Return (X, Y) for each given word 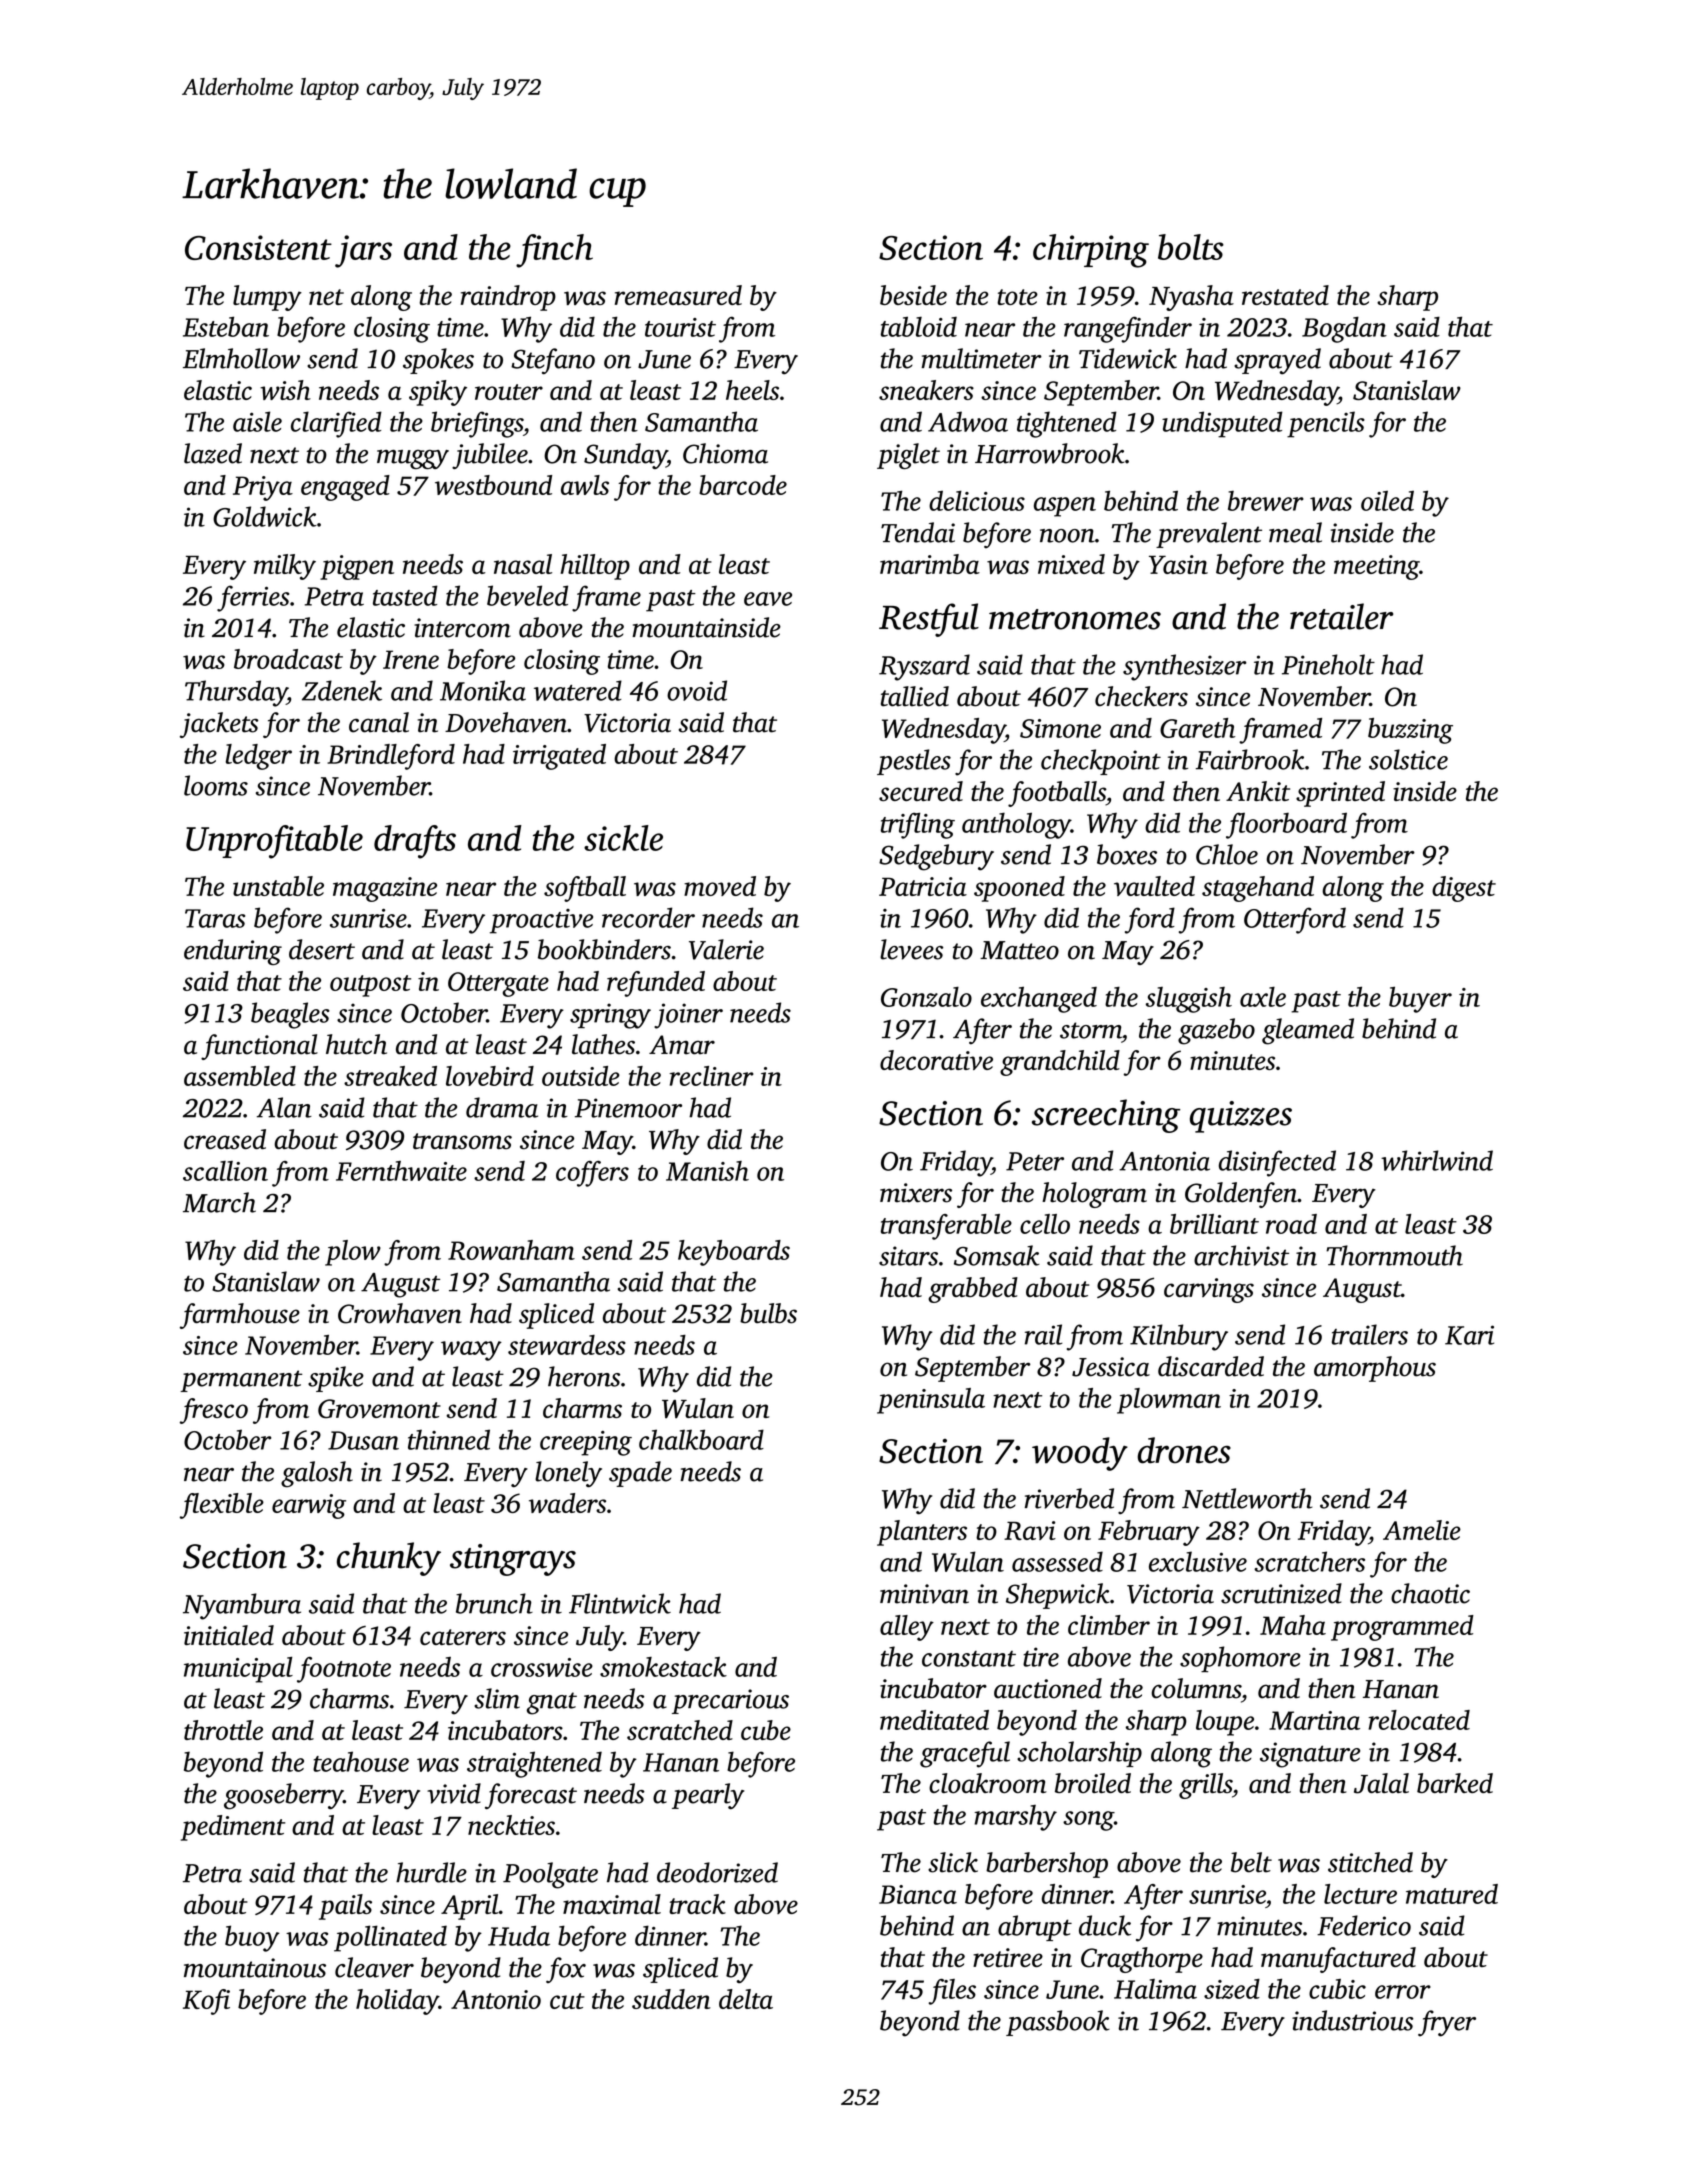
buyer (1420, 999)
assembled (240, 1076)
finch (554, 251)
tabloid (919, 326)
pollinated (390, 1938)
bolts (1191, 247)
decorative (936, 1060)
